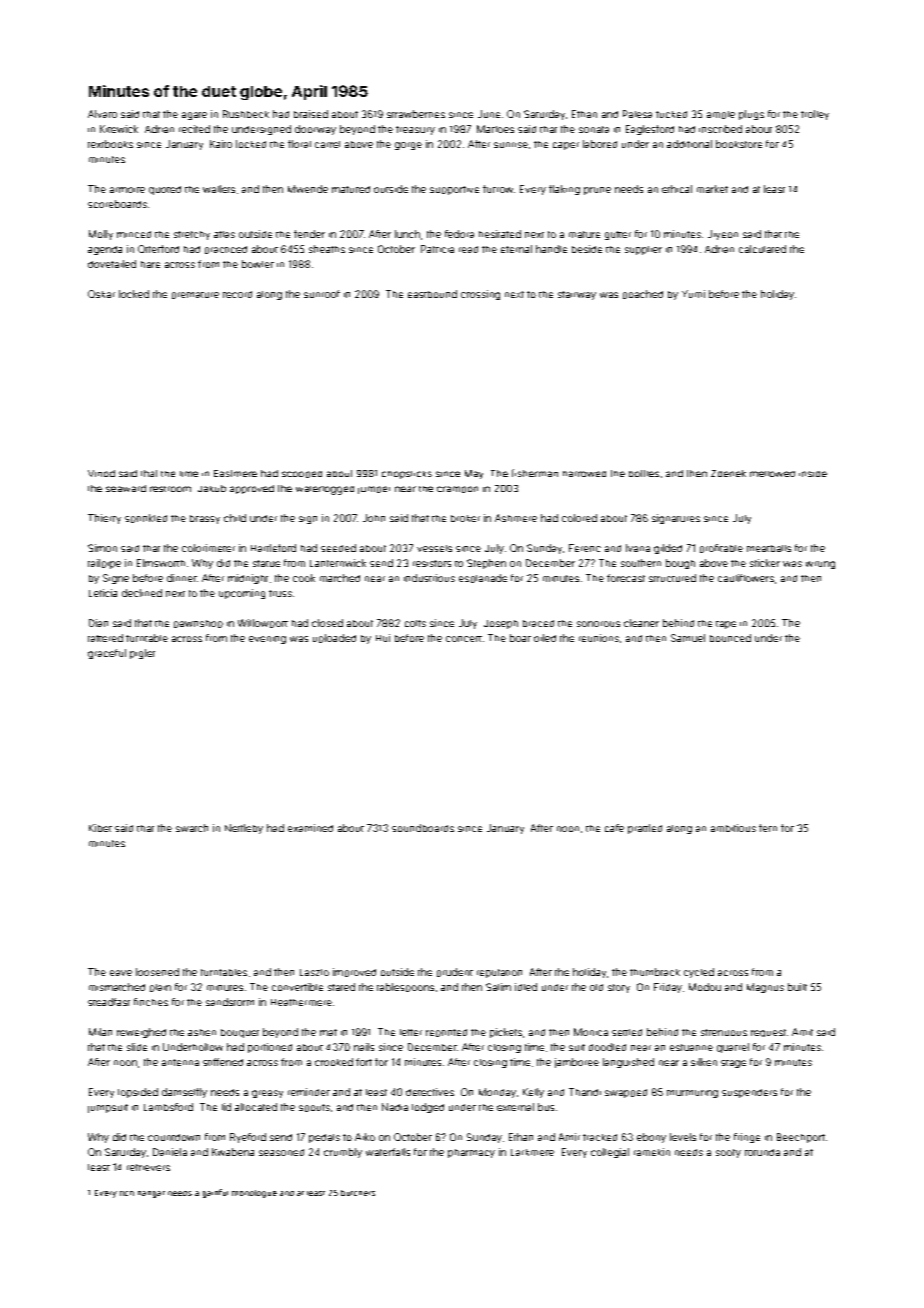  Describe the element at coordinates (506, 1033) in the screenshot. I see `pickets` at that location.
